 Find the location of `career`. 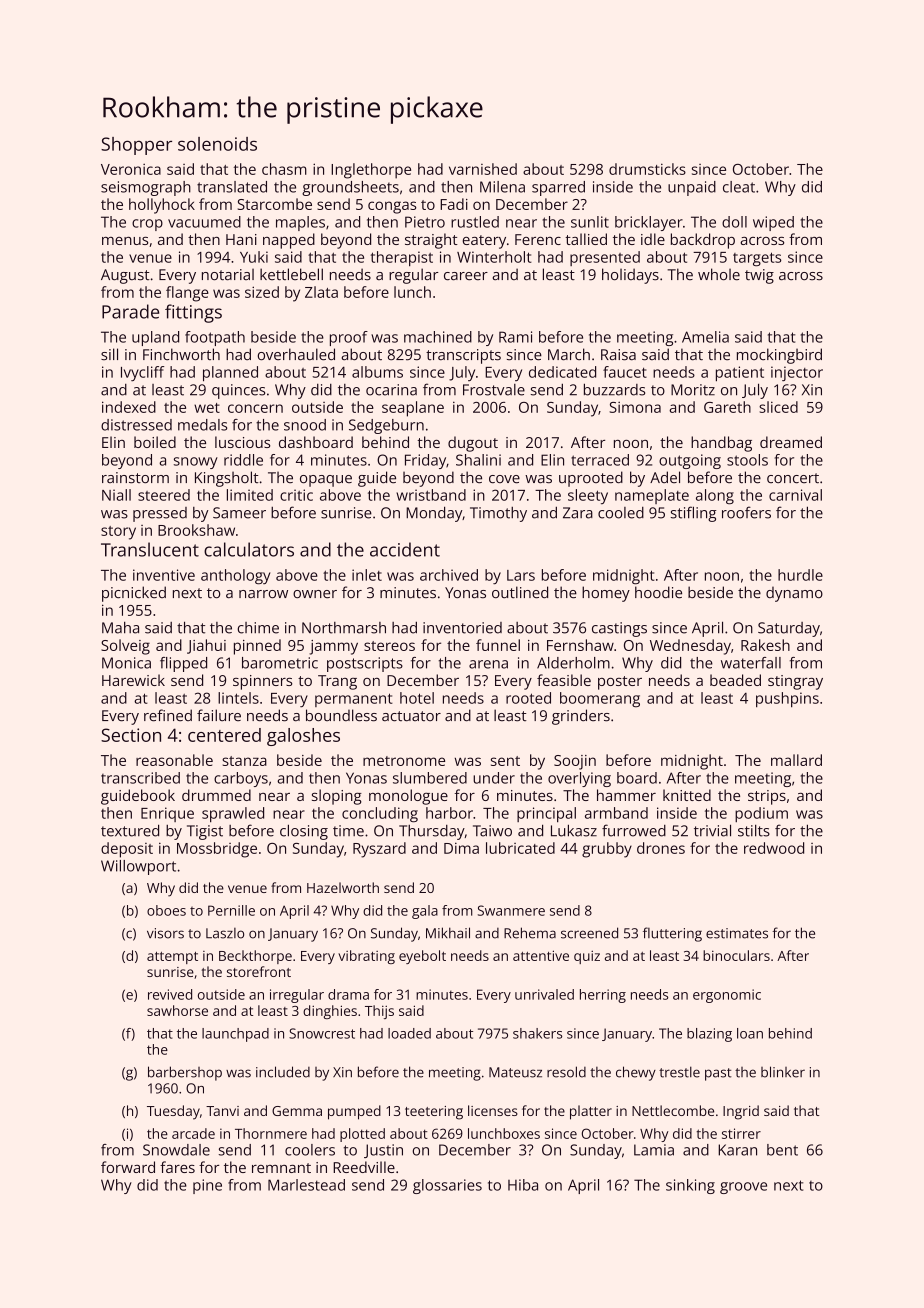

career is located at coordinates (466, 276).
